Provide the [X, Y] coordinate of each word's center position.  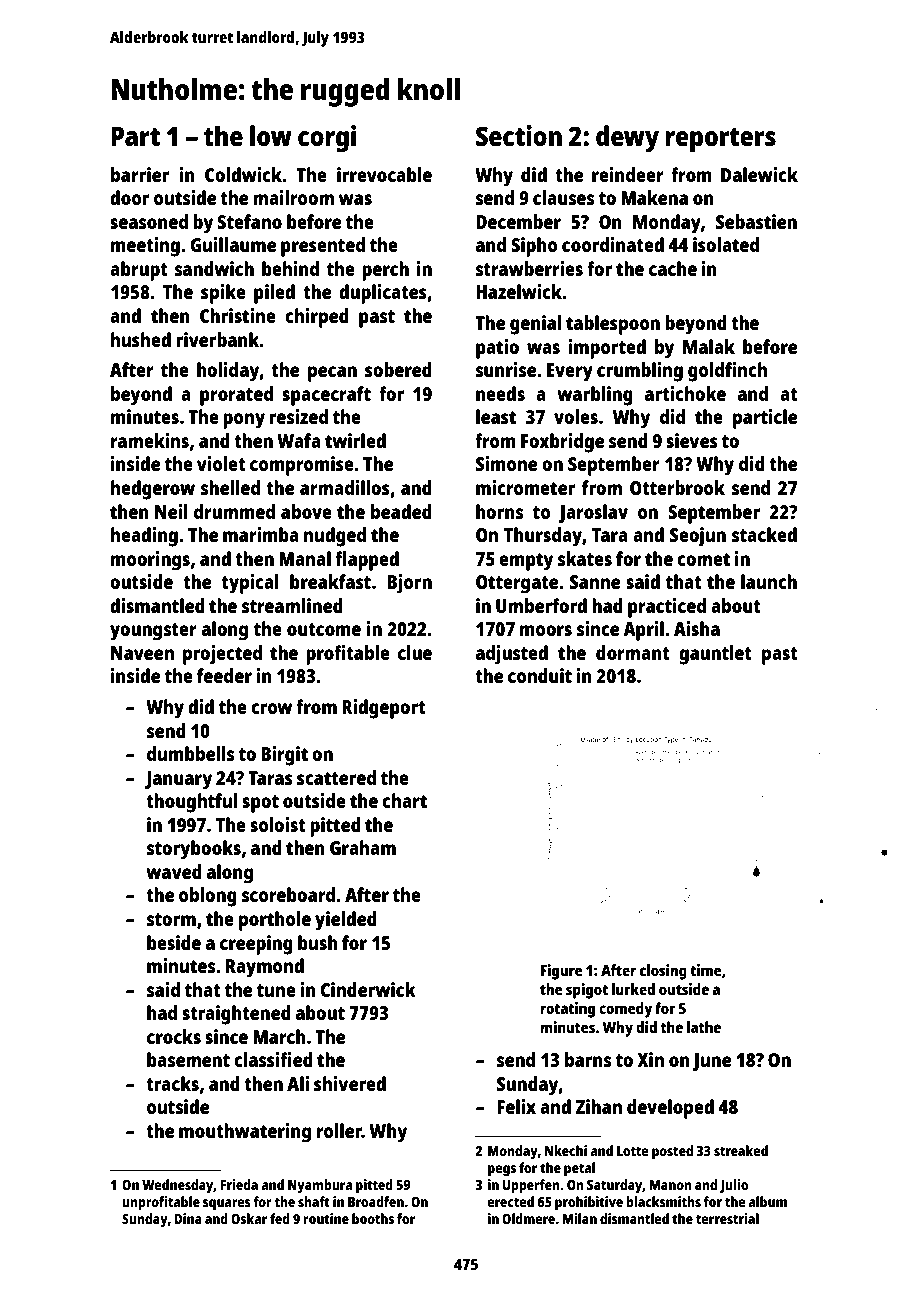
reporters [720, 140]
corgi [327, 139]
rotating [568, 1010]
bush [318, 942]
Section [519, 135]
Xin [650, 1059]
